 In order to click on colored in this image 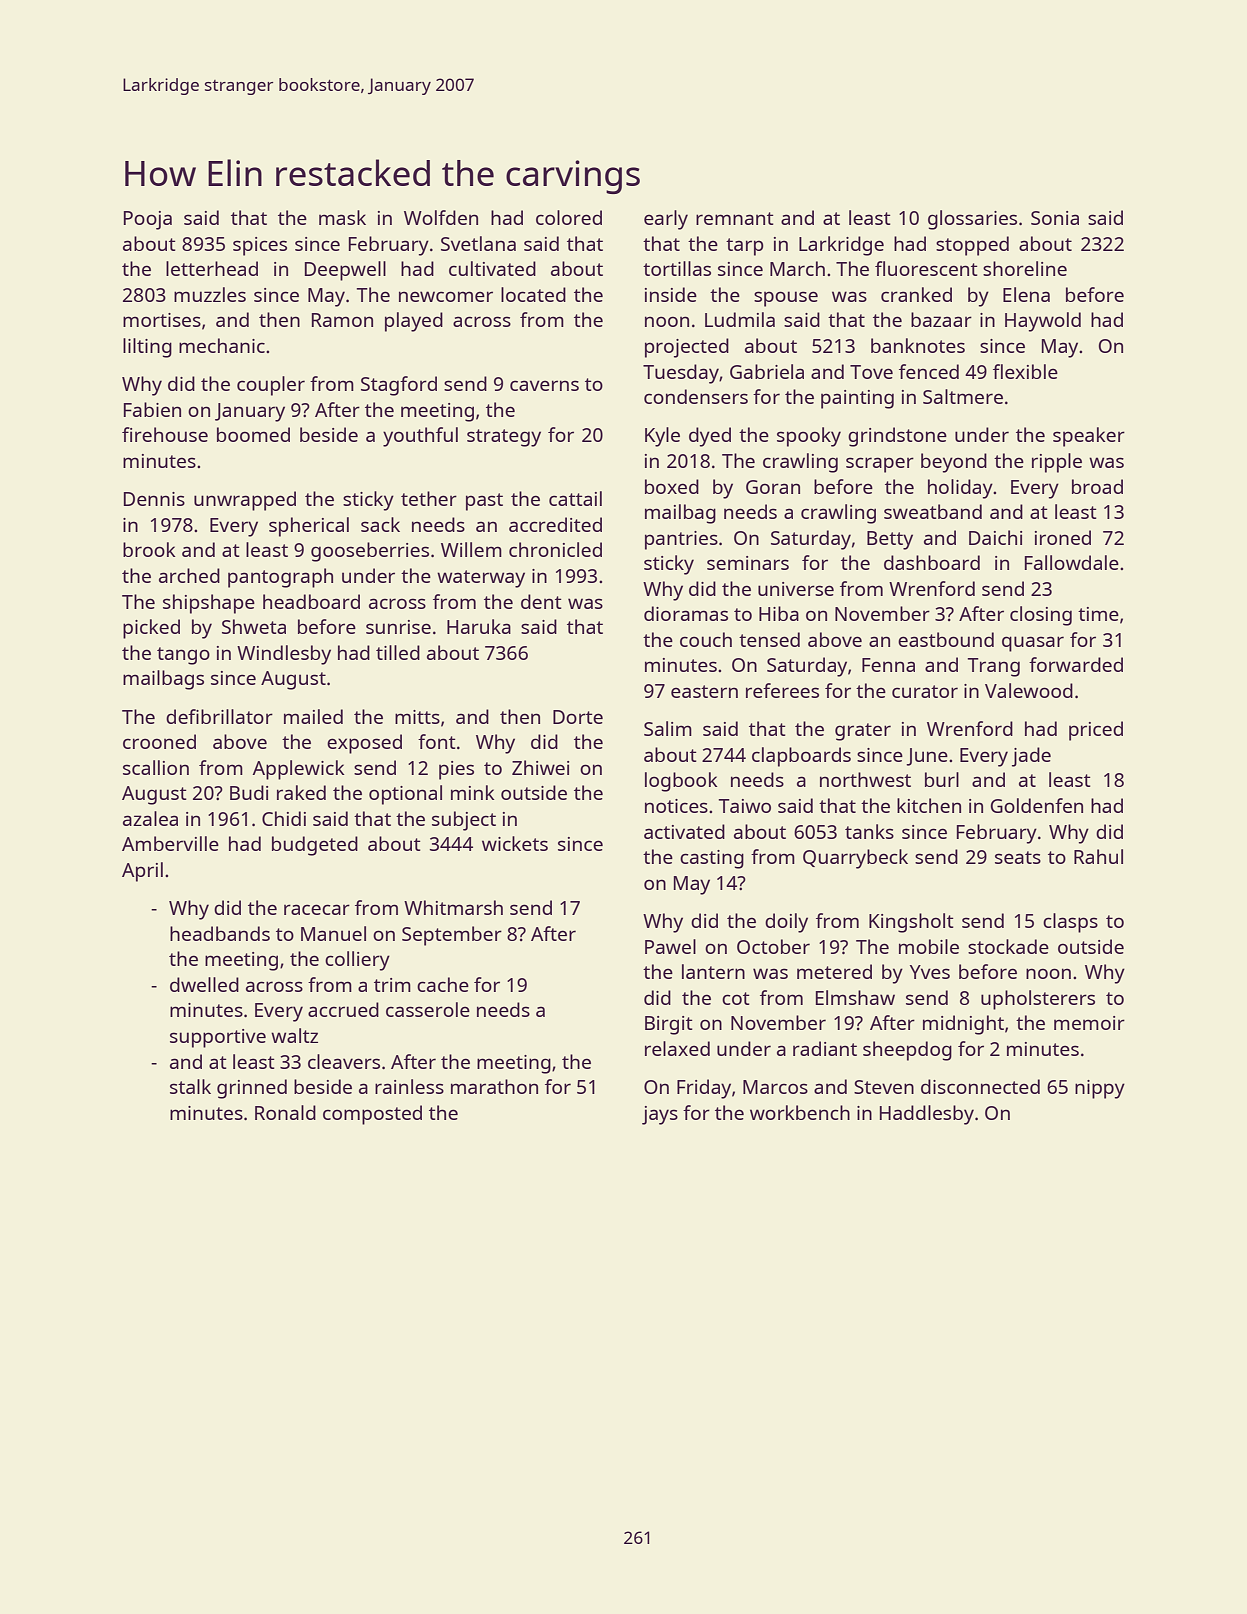, I will do `click(569, 217)`.
